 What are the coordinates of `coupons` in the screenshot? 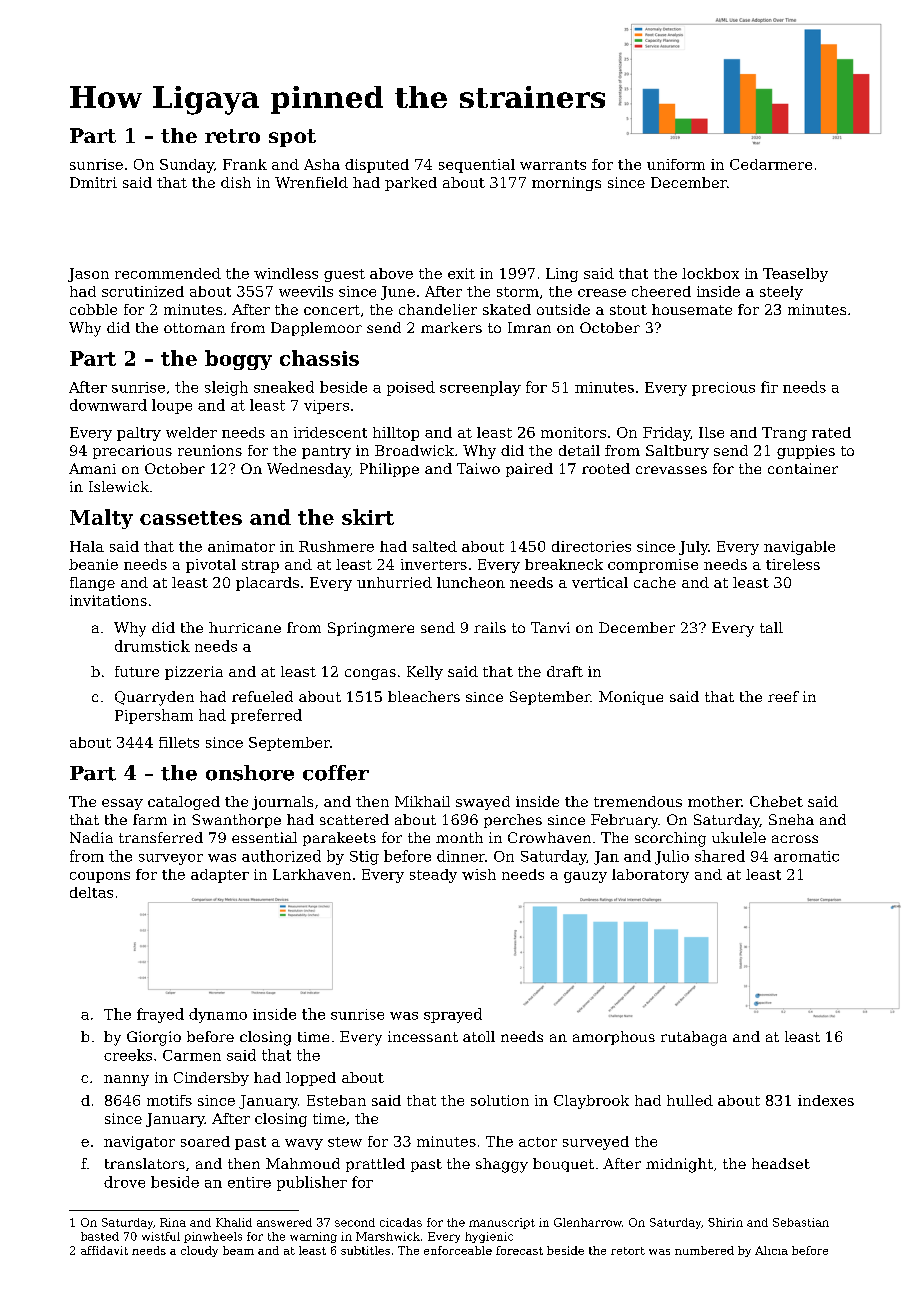 It's located at (100, 877).
